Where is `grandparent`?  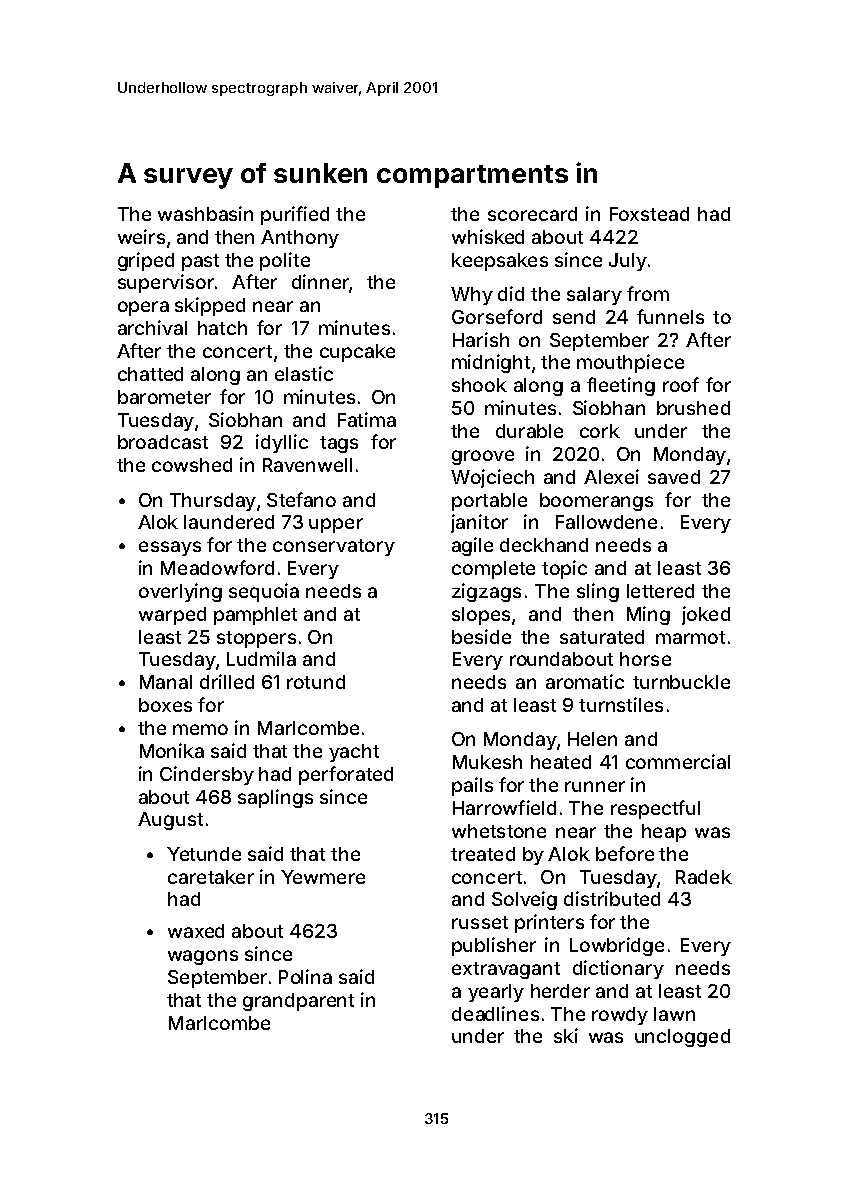
grandparent is located at coordinates (298, 1002).
